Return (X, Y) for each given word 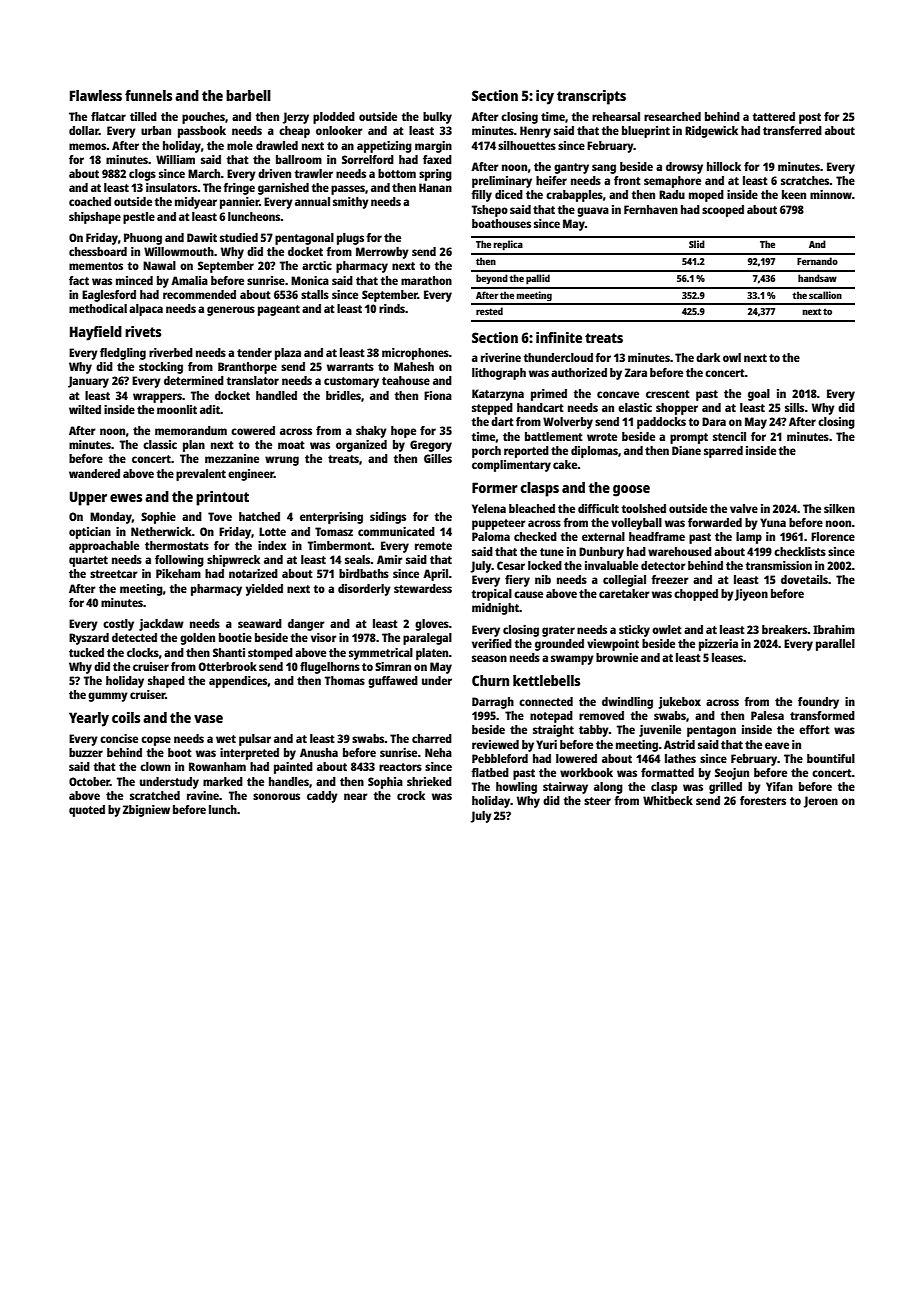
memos (87, 146)
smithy (351, 203)
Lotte (272, 531)
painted (293, 768)
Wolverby (568, 423)
